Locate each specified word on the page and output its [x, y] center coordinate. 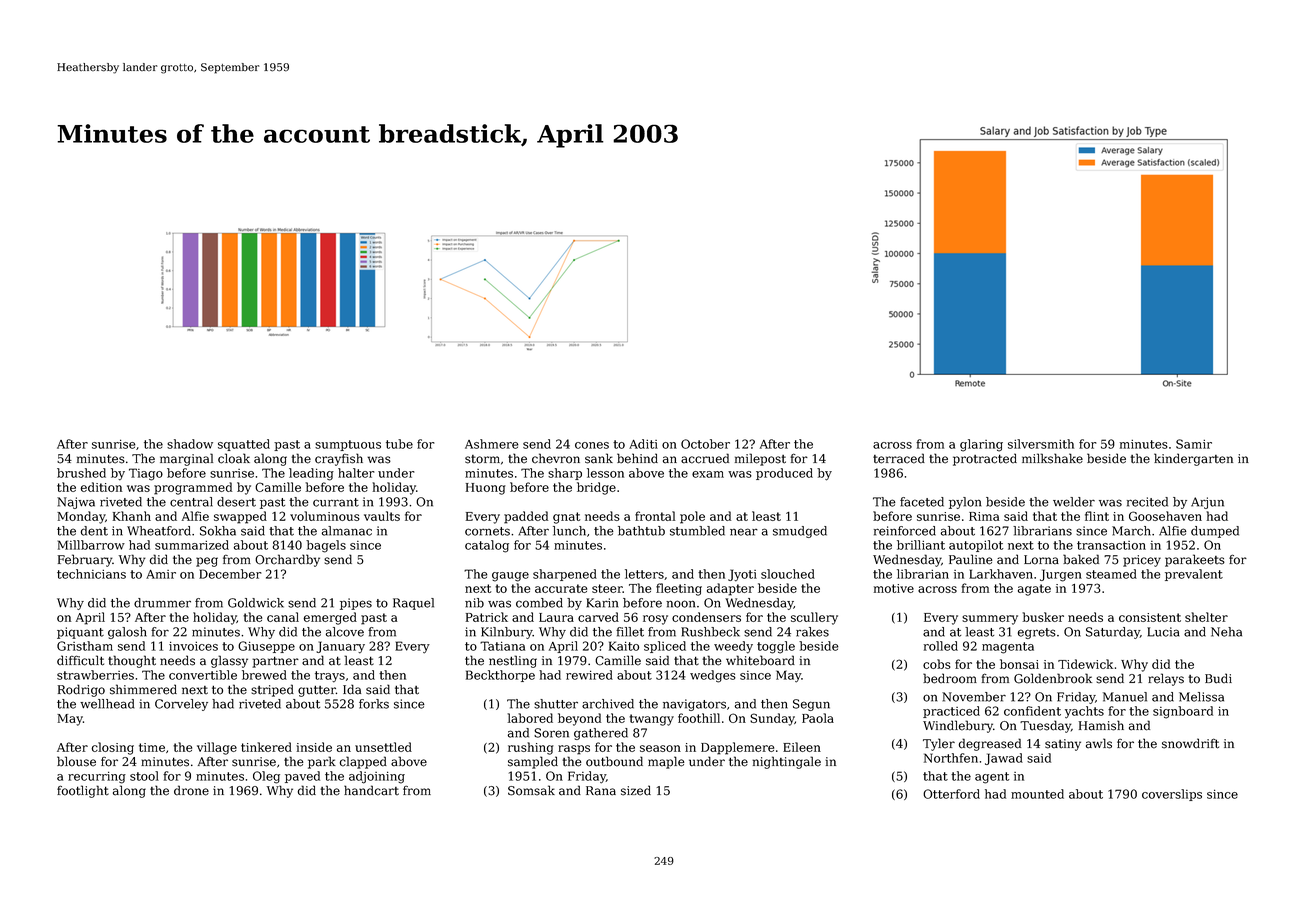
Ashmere [491, 444]
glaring [981, 445]
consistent [1150, 617]
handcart [371, 790]
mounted [1037, 794]
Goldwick [256, 603]
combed [539, 603]
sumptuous [348, 445]
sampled [533, 762]
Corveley [181, 705]
